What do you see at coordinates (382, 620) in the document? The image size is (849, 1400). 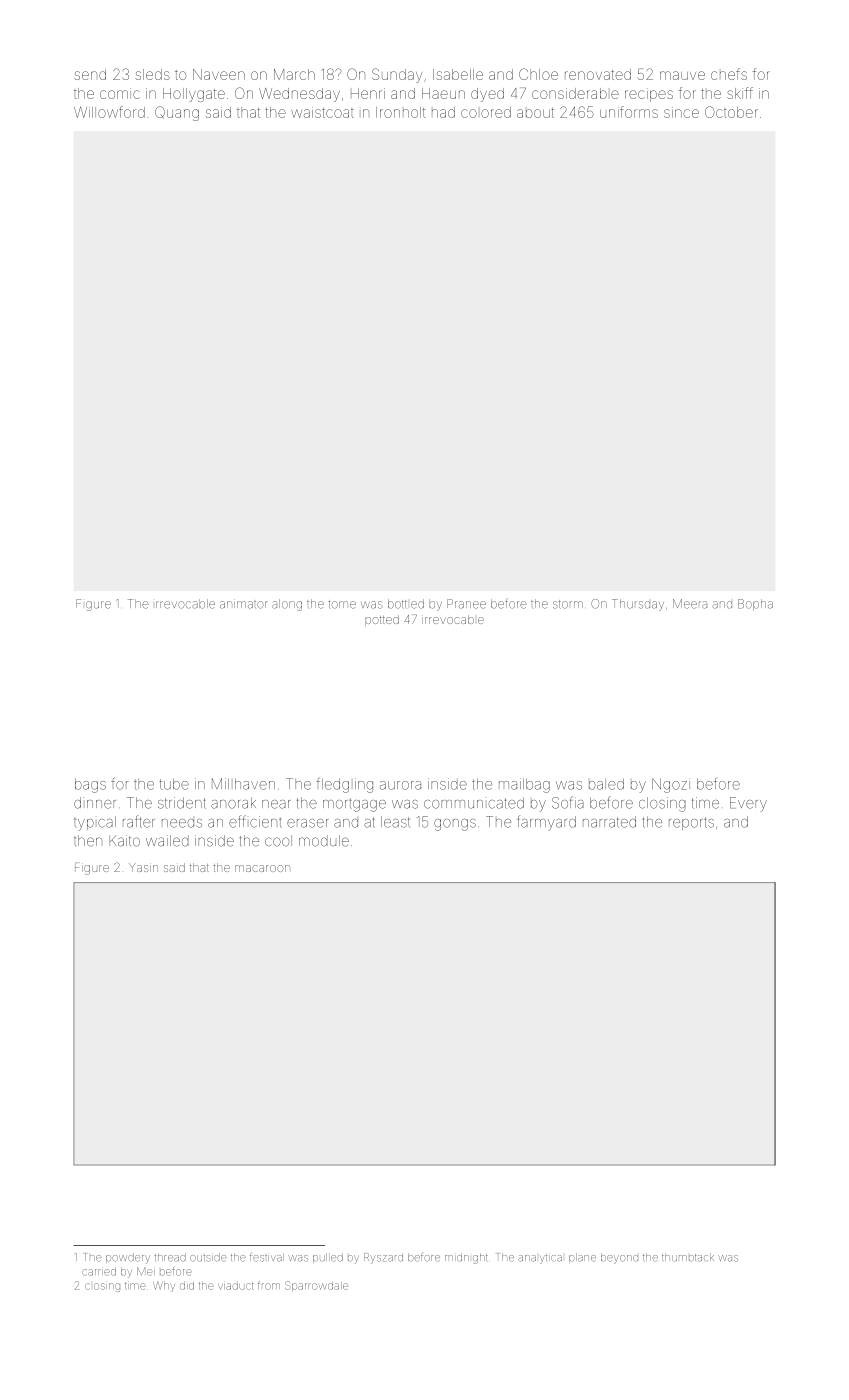 I see `potted` at bounding box center [382, 620].
